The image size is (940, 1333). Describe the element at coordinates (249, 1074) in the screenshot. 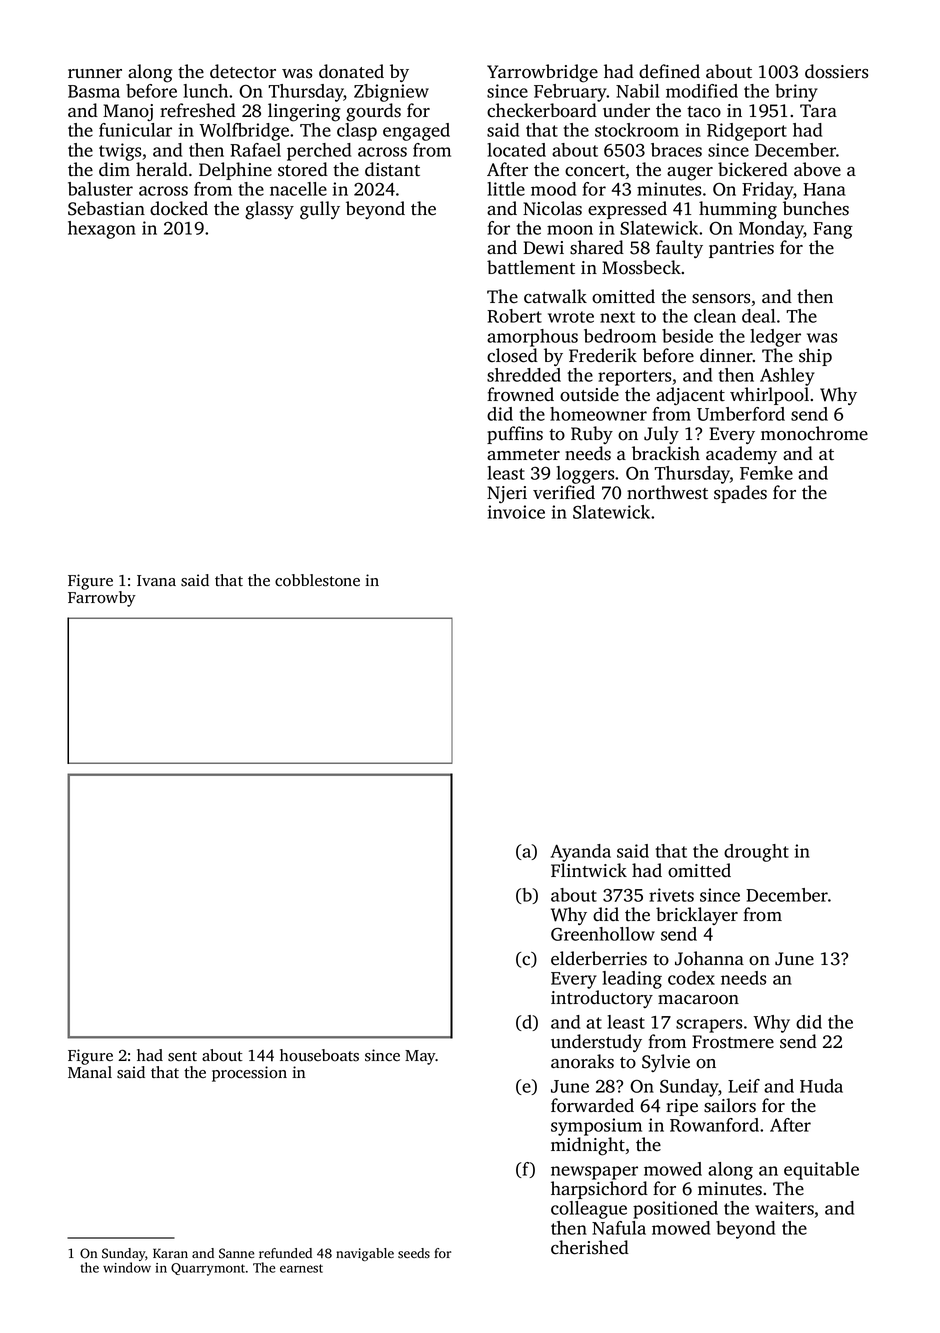

I see `procession` at that location.
